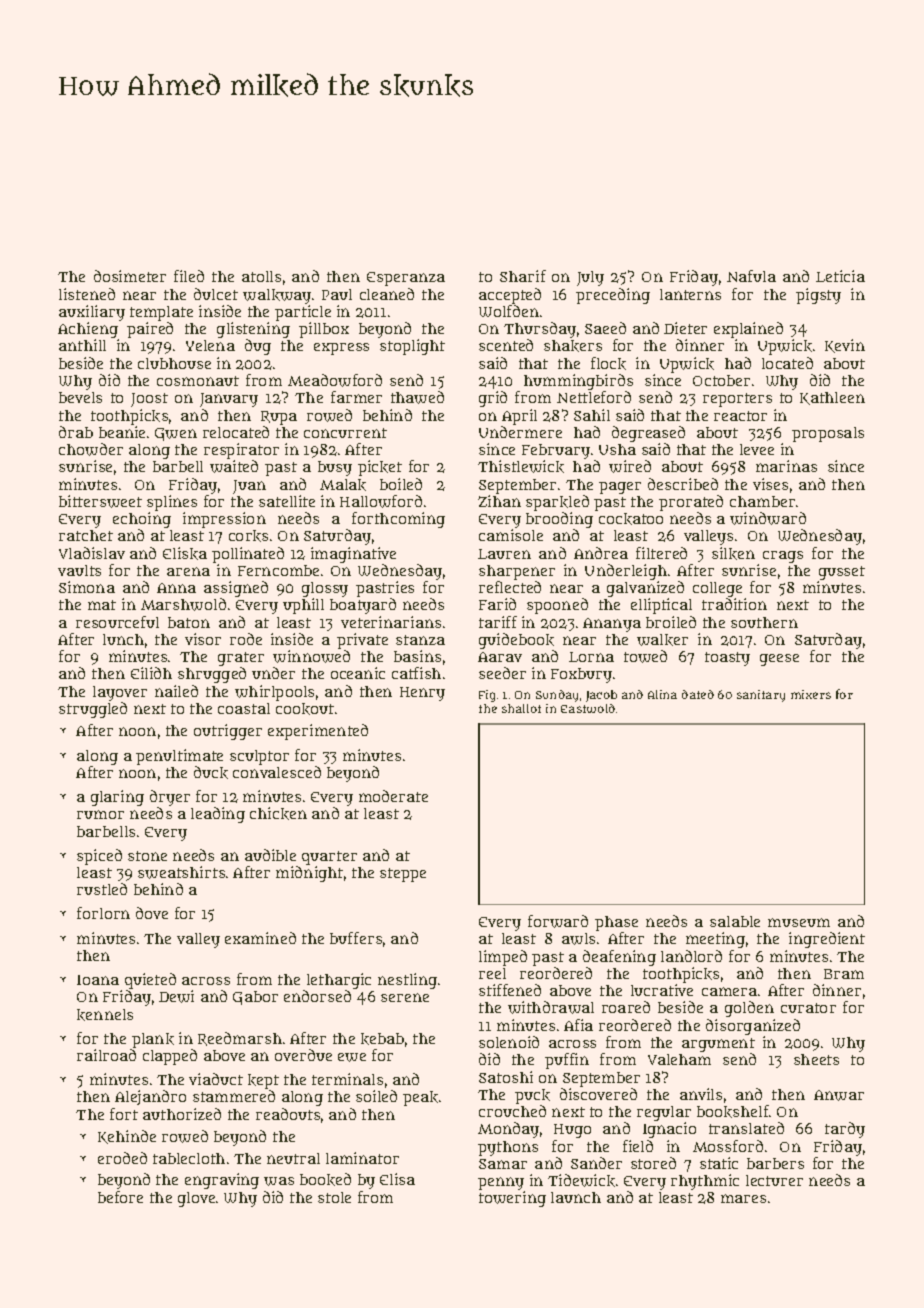  I want to click on crouched, so click(512, 1111).
